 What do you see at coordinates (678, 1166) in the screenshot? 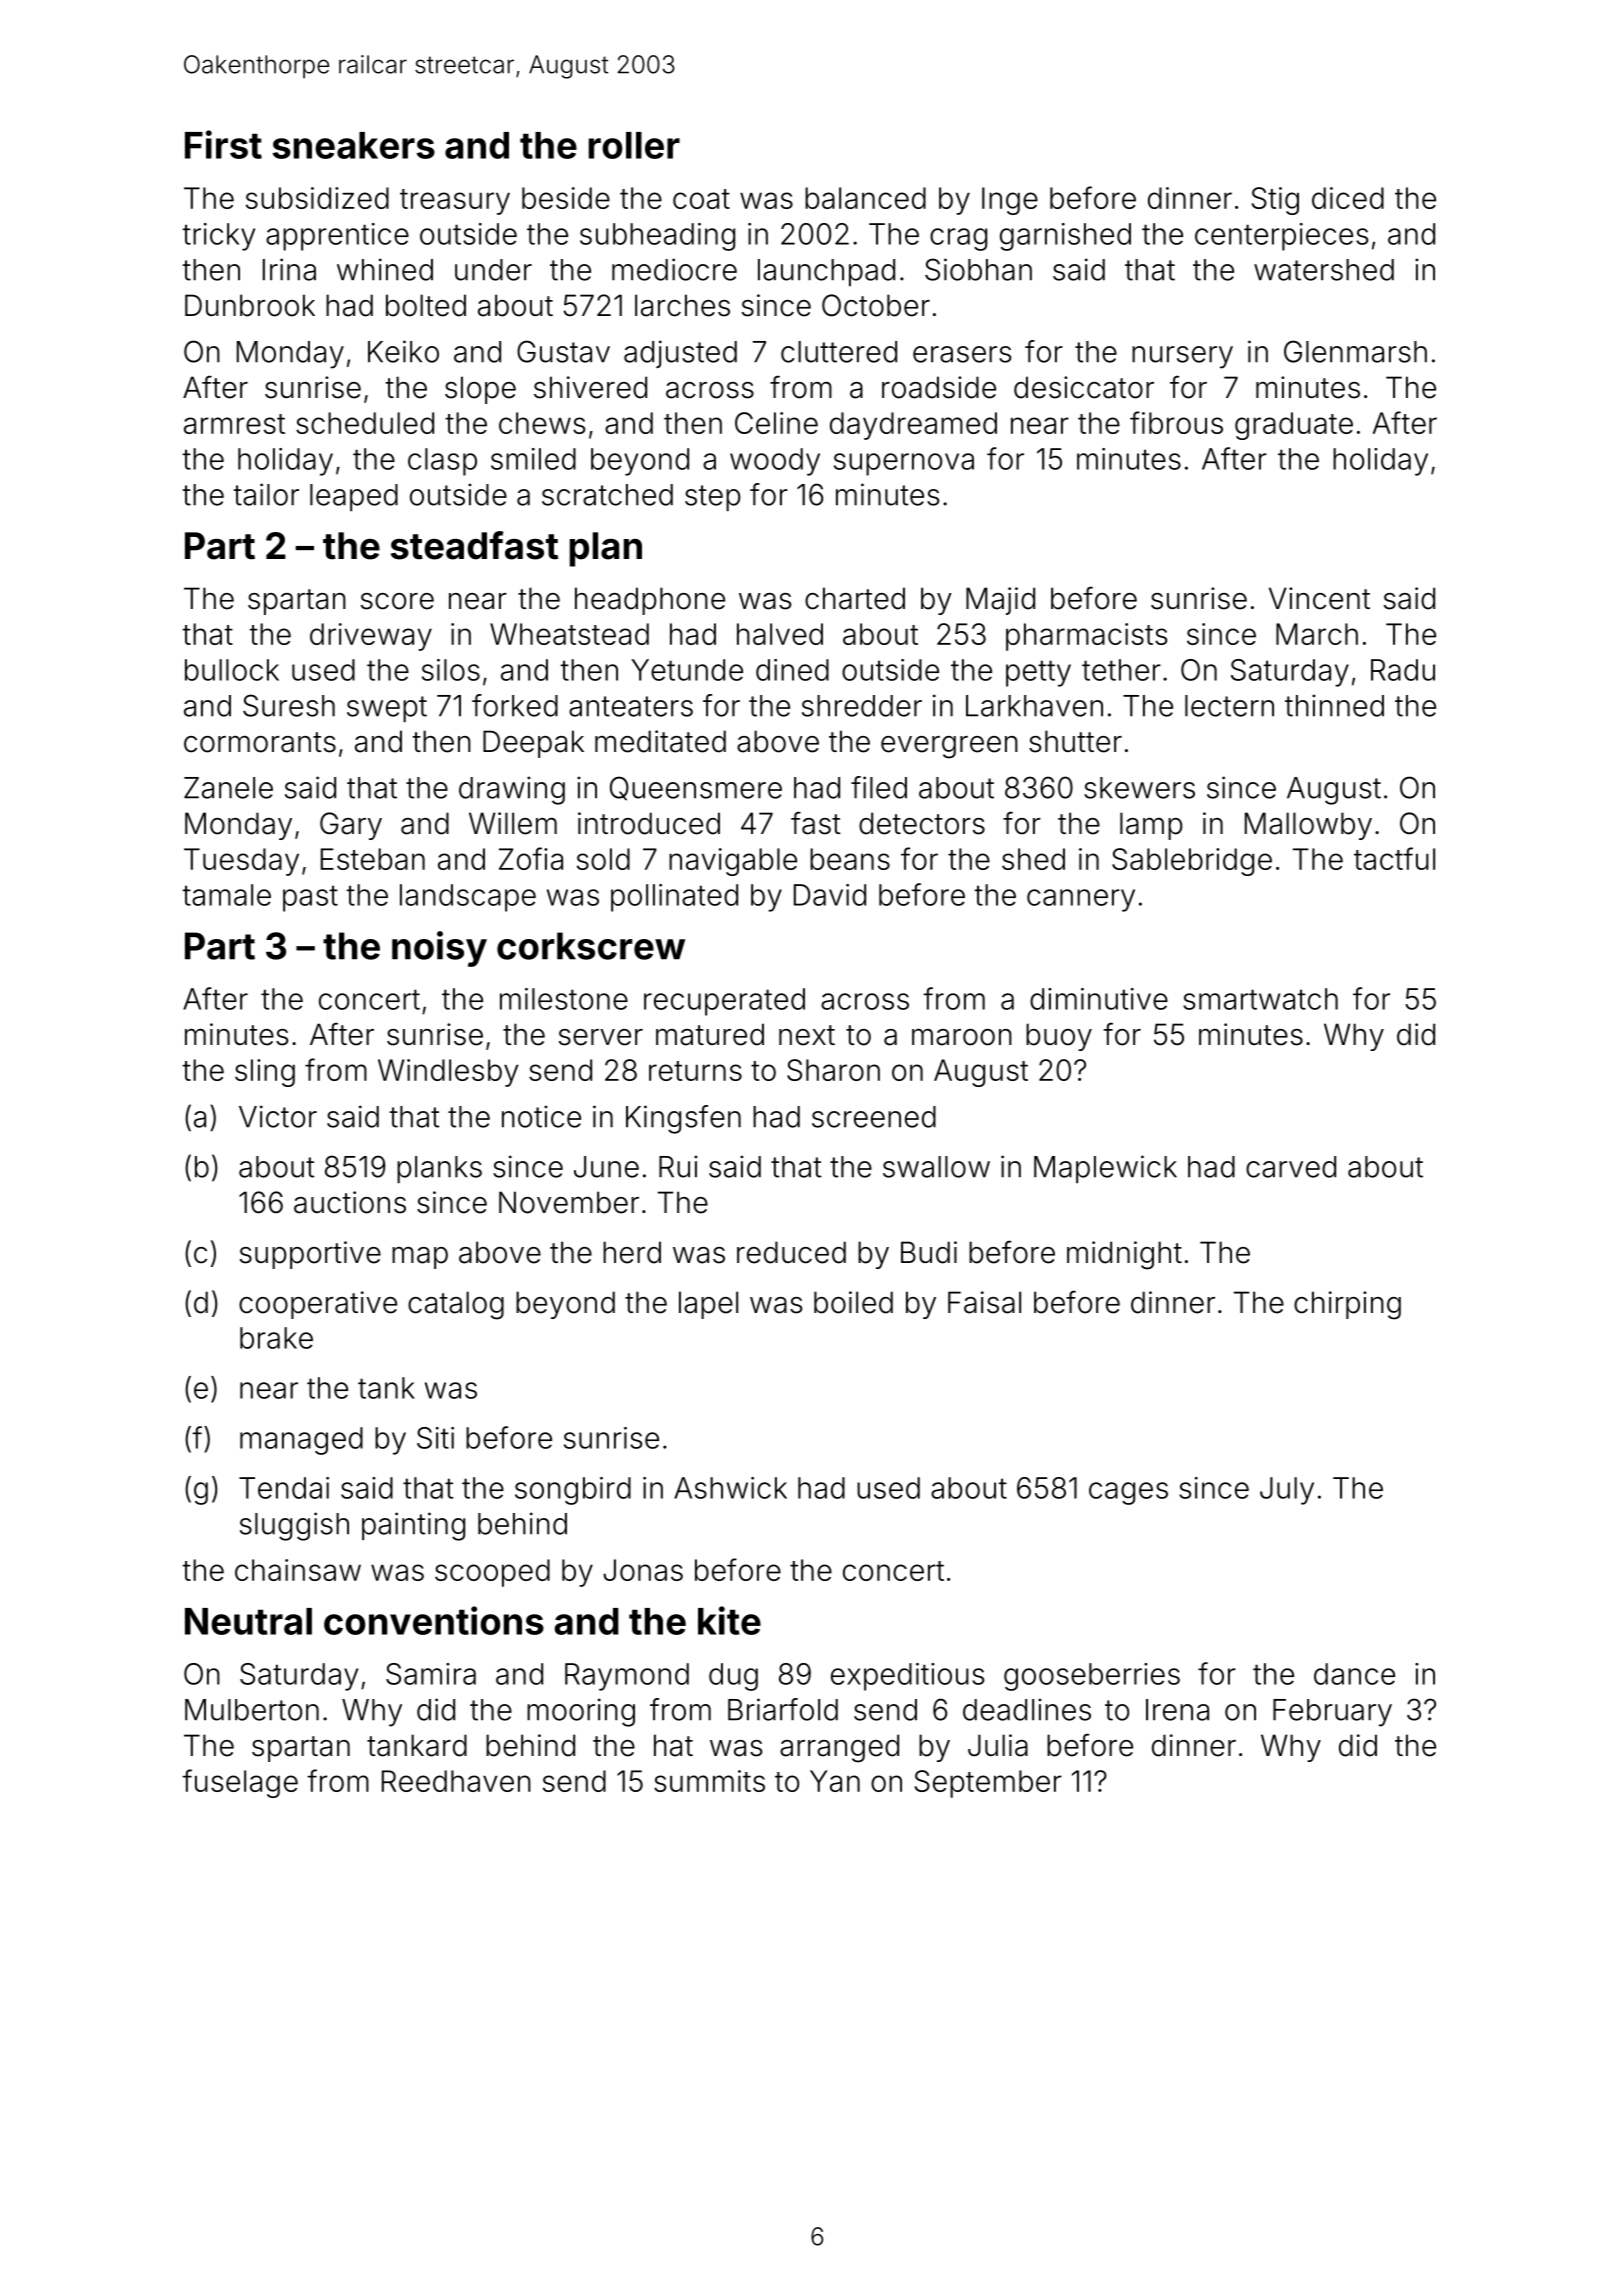
I see `Rui` at bounding box center [678, 1166].
